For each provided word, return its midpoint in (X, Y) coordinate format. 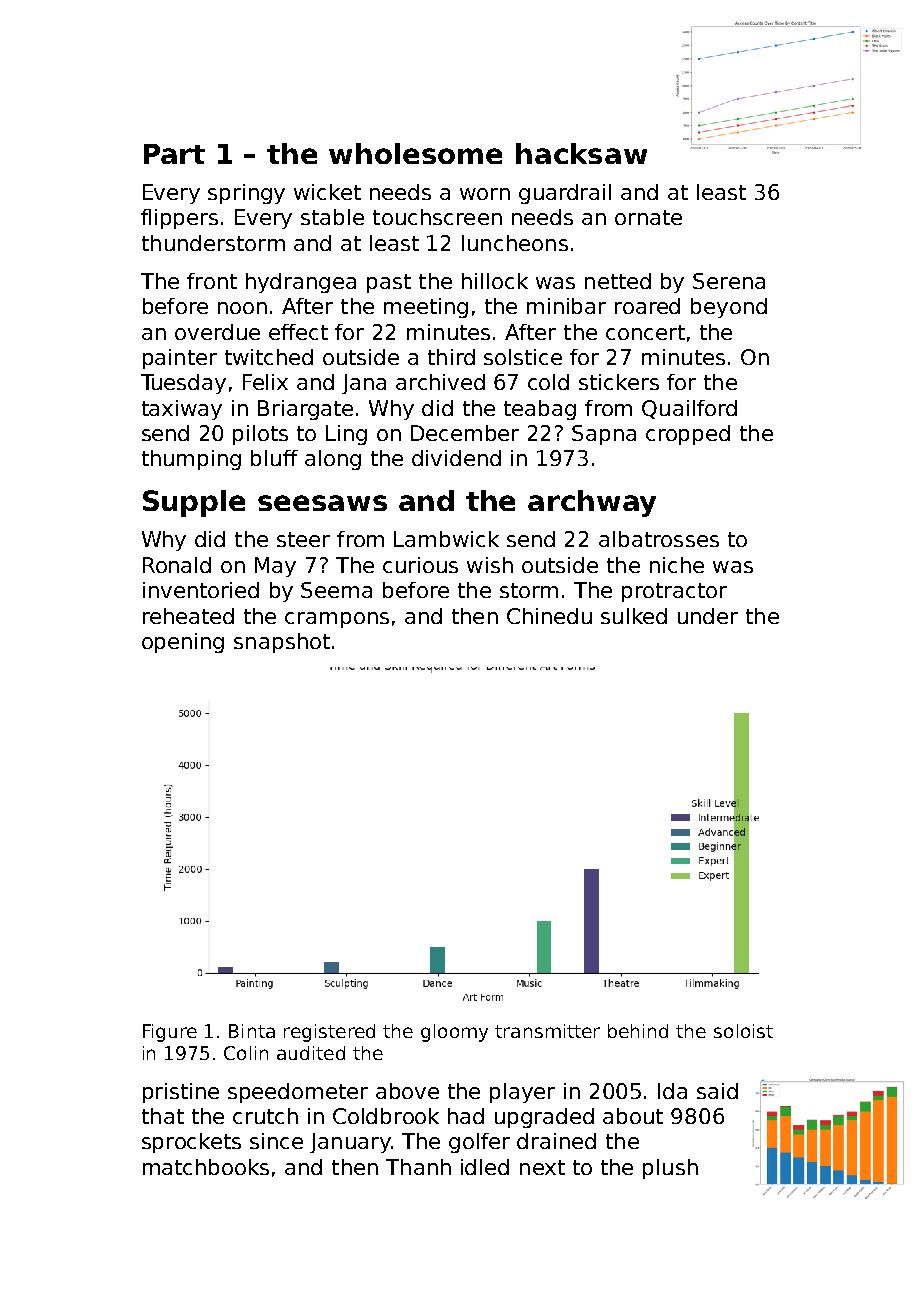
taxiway (182, 410)
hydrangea (301, 283)
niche (677, 565)
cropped (688, 435)
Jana (364, 384)
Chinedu (549, 616)
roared (647, 306)
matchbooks (206, 1167)
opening (183, 643)
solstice (523, 357)
